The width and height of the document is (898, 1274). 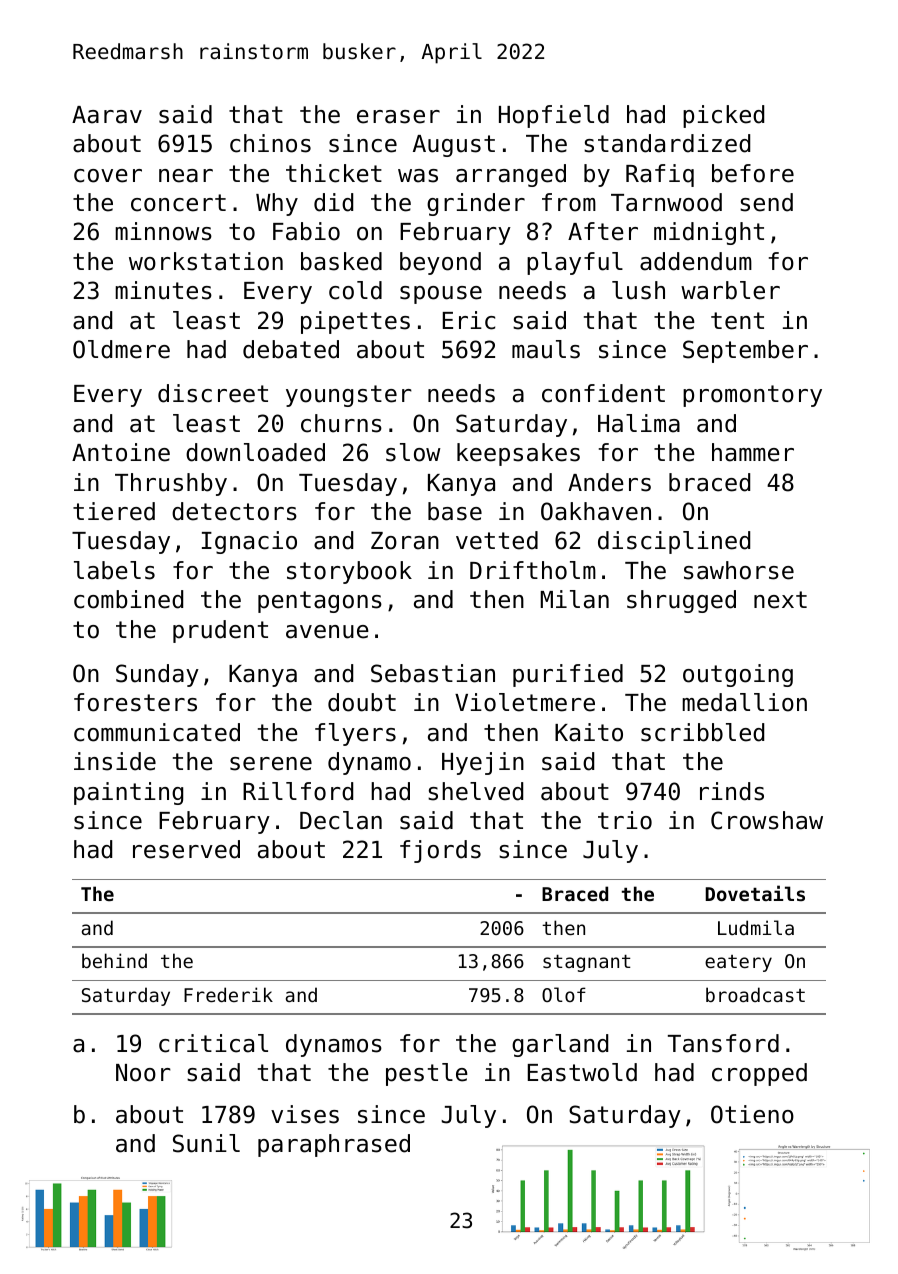 I want to click on vises, so click(x=305, y=1114).
